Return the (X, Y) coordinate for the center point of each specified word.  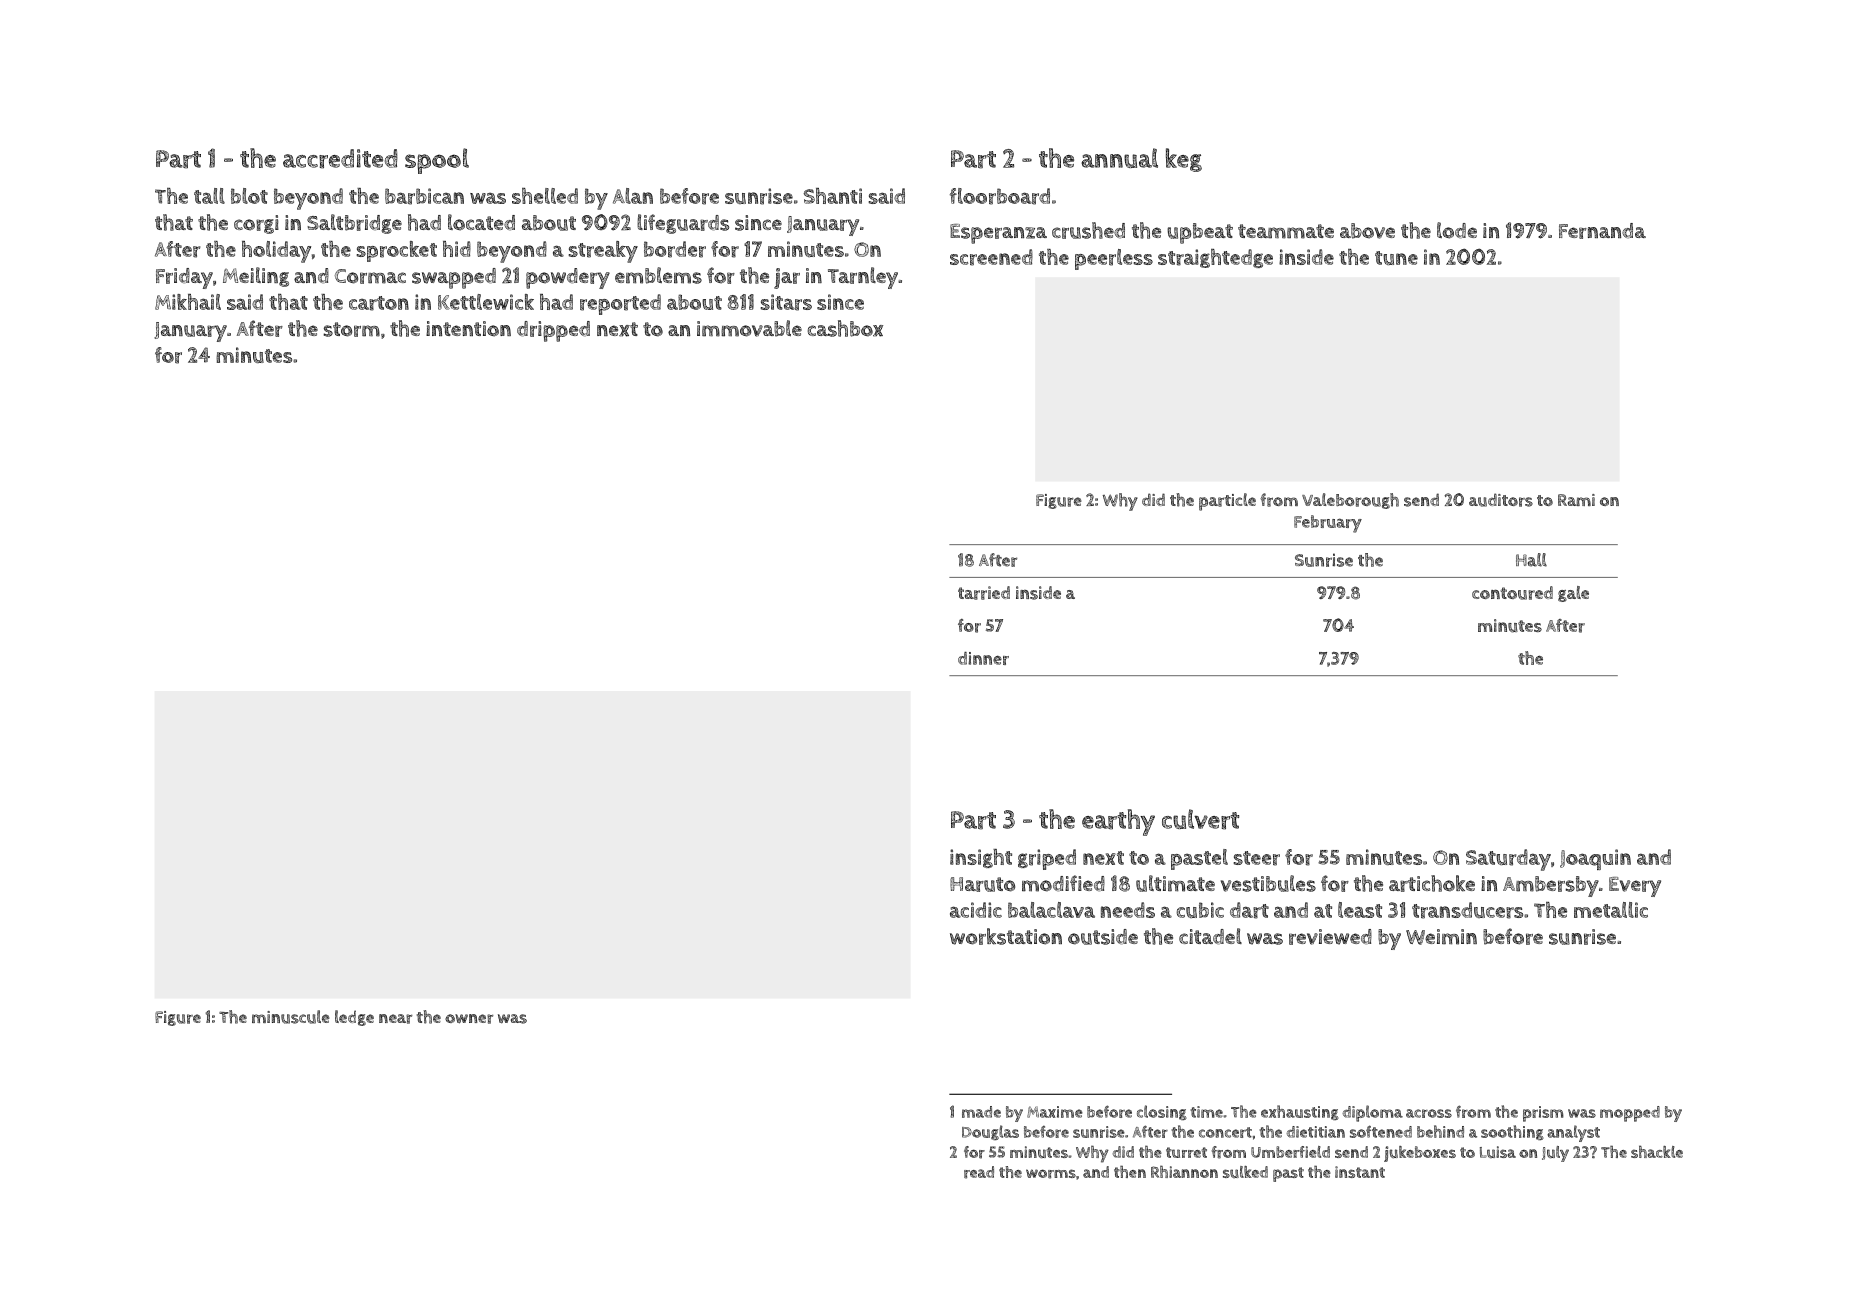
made (981, 1112)
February (1328, 524)
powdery (568, 278)
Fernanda (1602, 231)
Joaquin (1595, 859)
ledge (354, 1018)
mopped (1630, 1114)
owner (469, 1019)
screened (991, 257)
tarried (984, 593)
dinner (983, 658)
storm (351, 329)
